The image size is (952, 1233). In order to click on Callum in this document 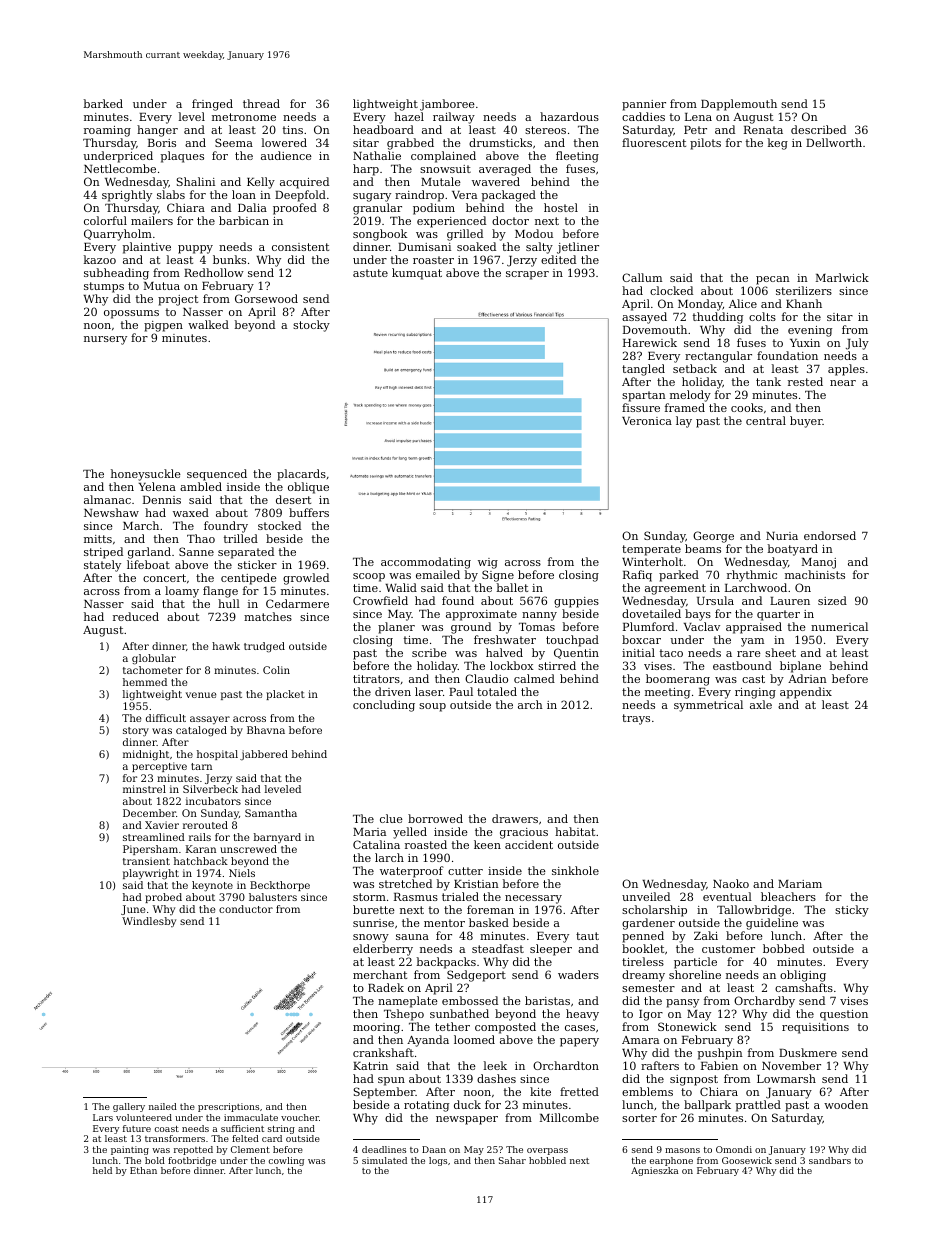, I will do `click(642, 277)`.
